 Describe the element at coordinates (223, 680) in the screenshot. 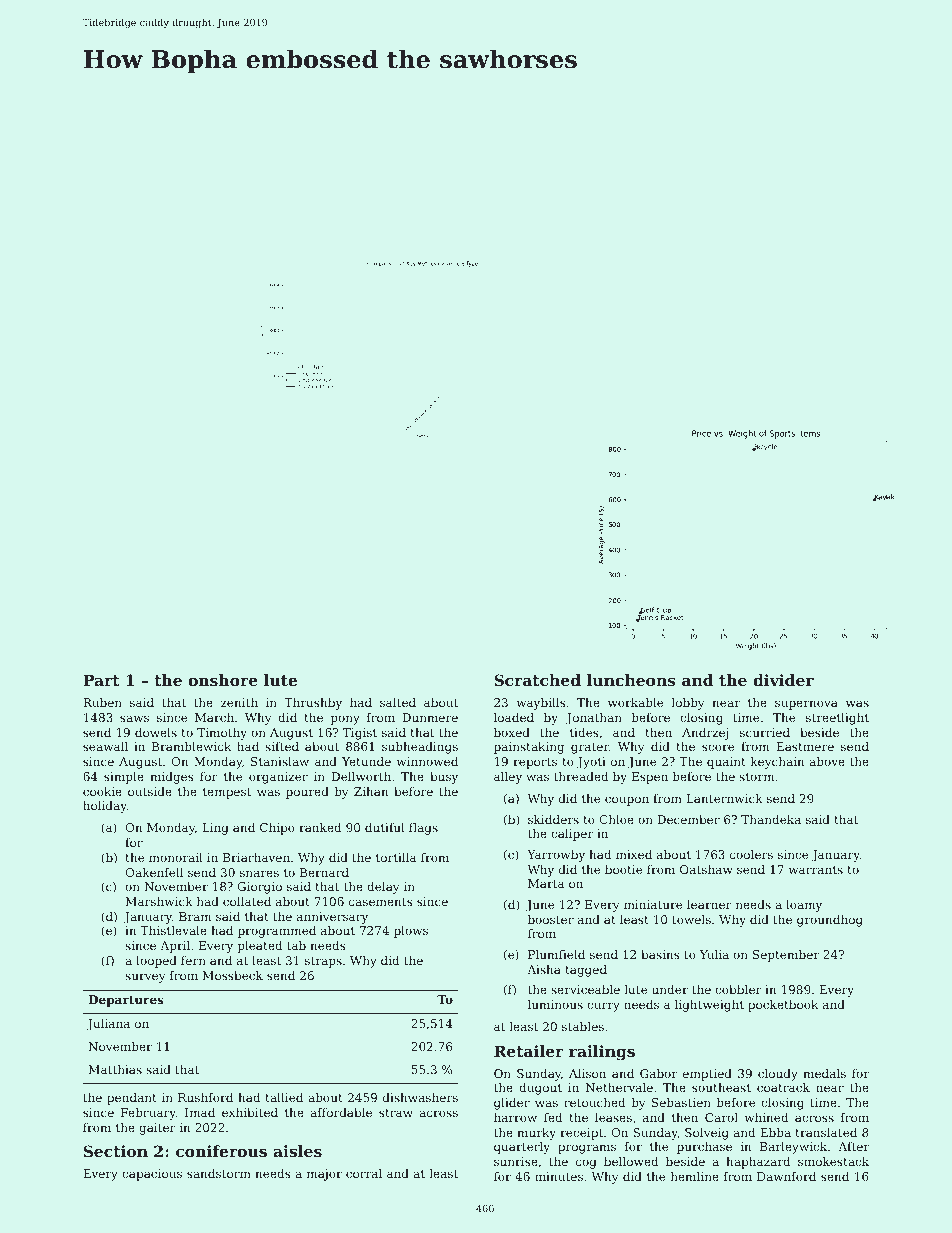

I see `onshore` at that location.
